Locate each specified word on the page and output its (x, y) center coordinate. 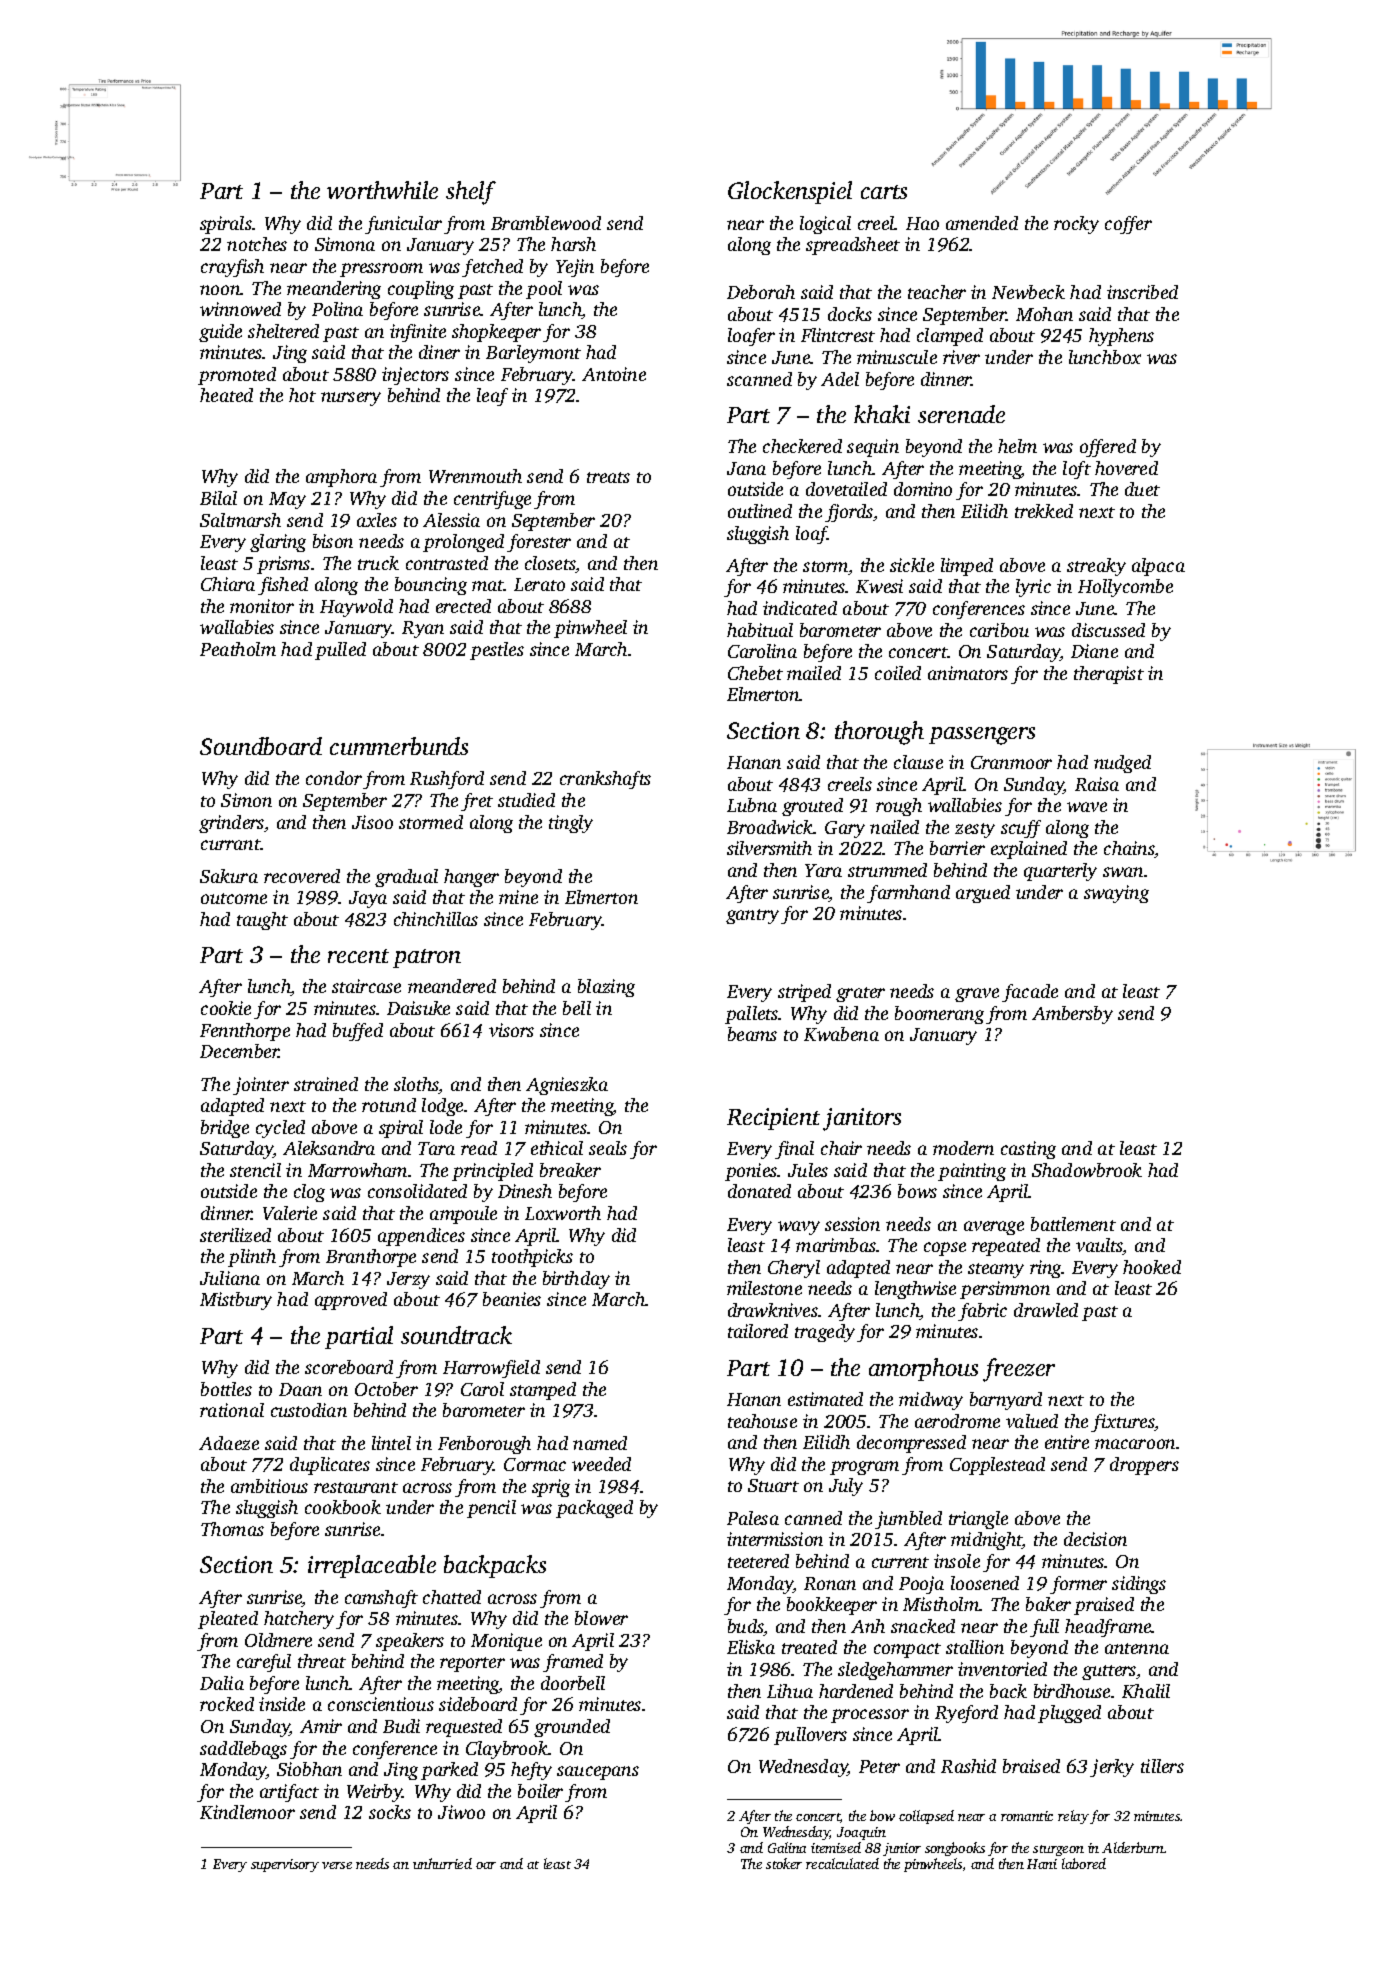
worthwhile (382, 190)
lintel (391, 1443)
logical (825, 225)
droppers (1144, 1466)
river (961, 357)
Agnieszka (567, 1086)
